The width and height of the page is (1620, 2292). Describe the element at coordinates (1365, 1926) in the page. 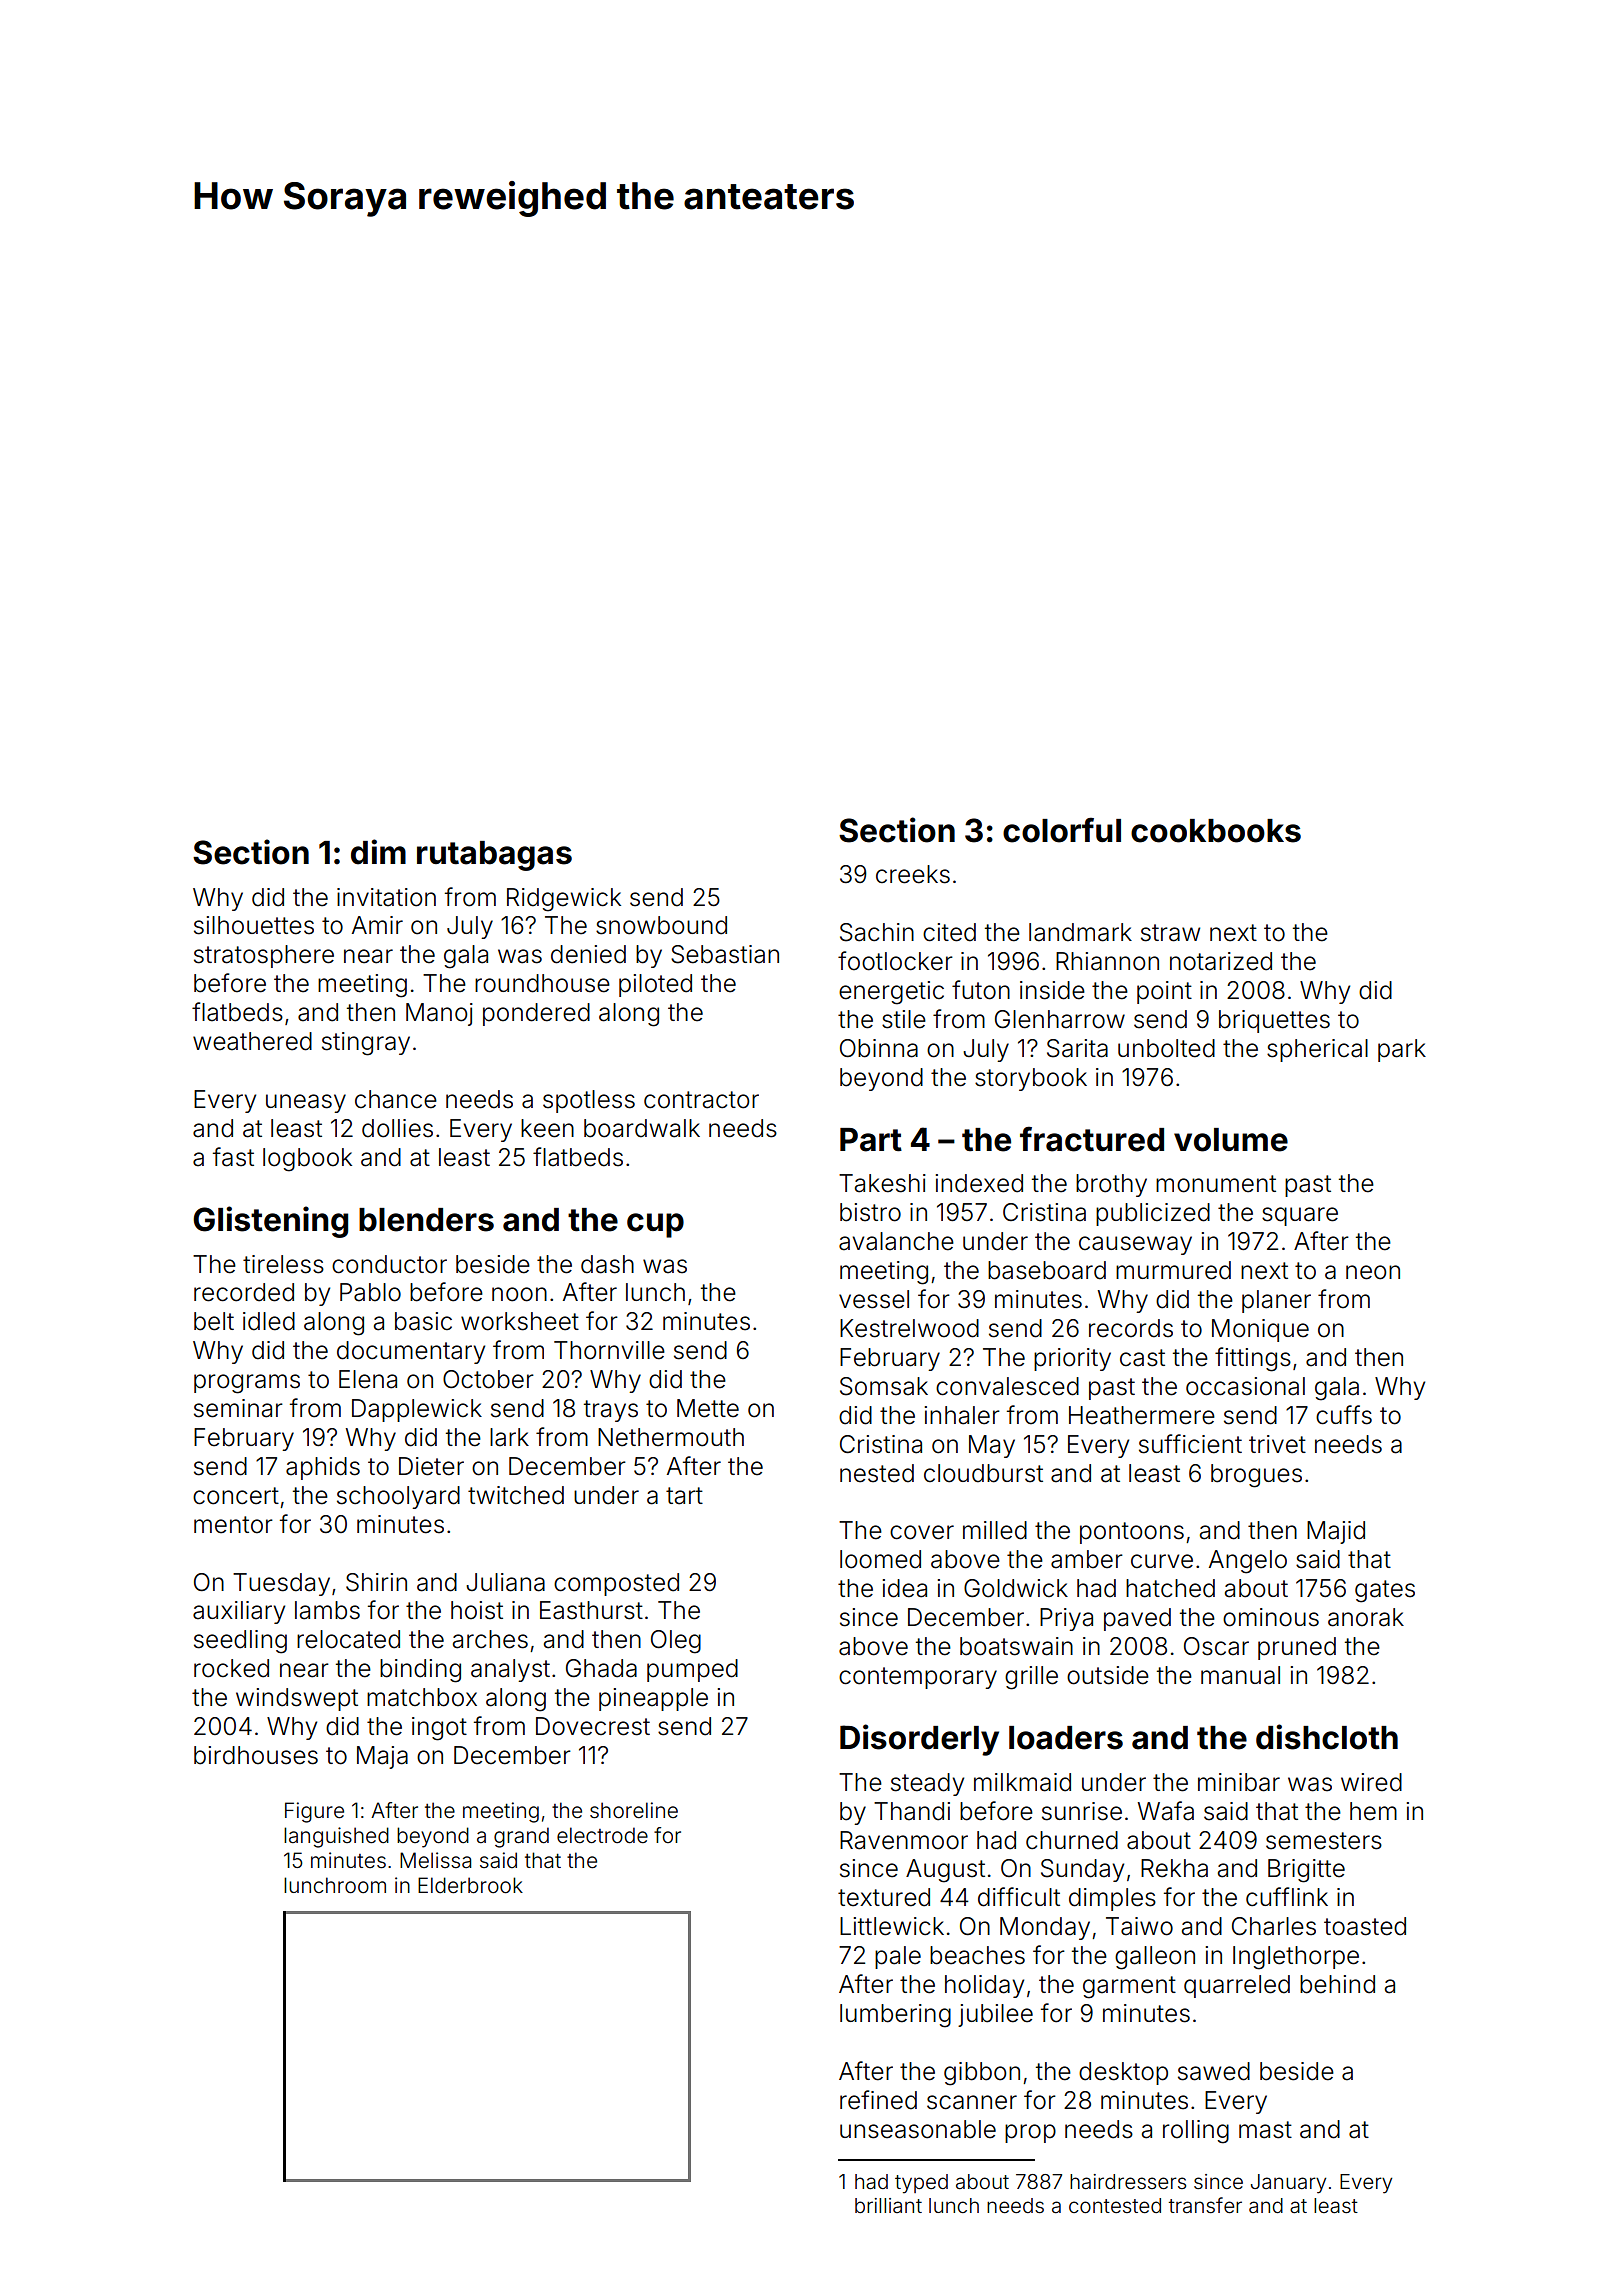

I see `toasted` at that location.
